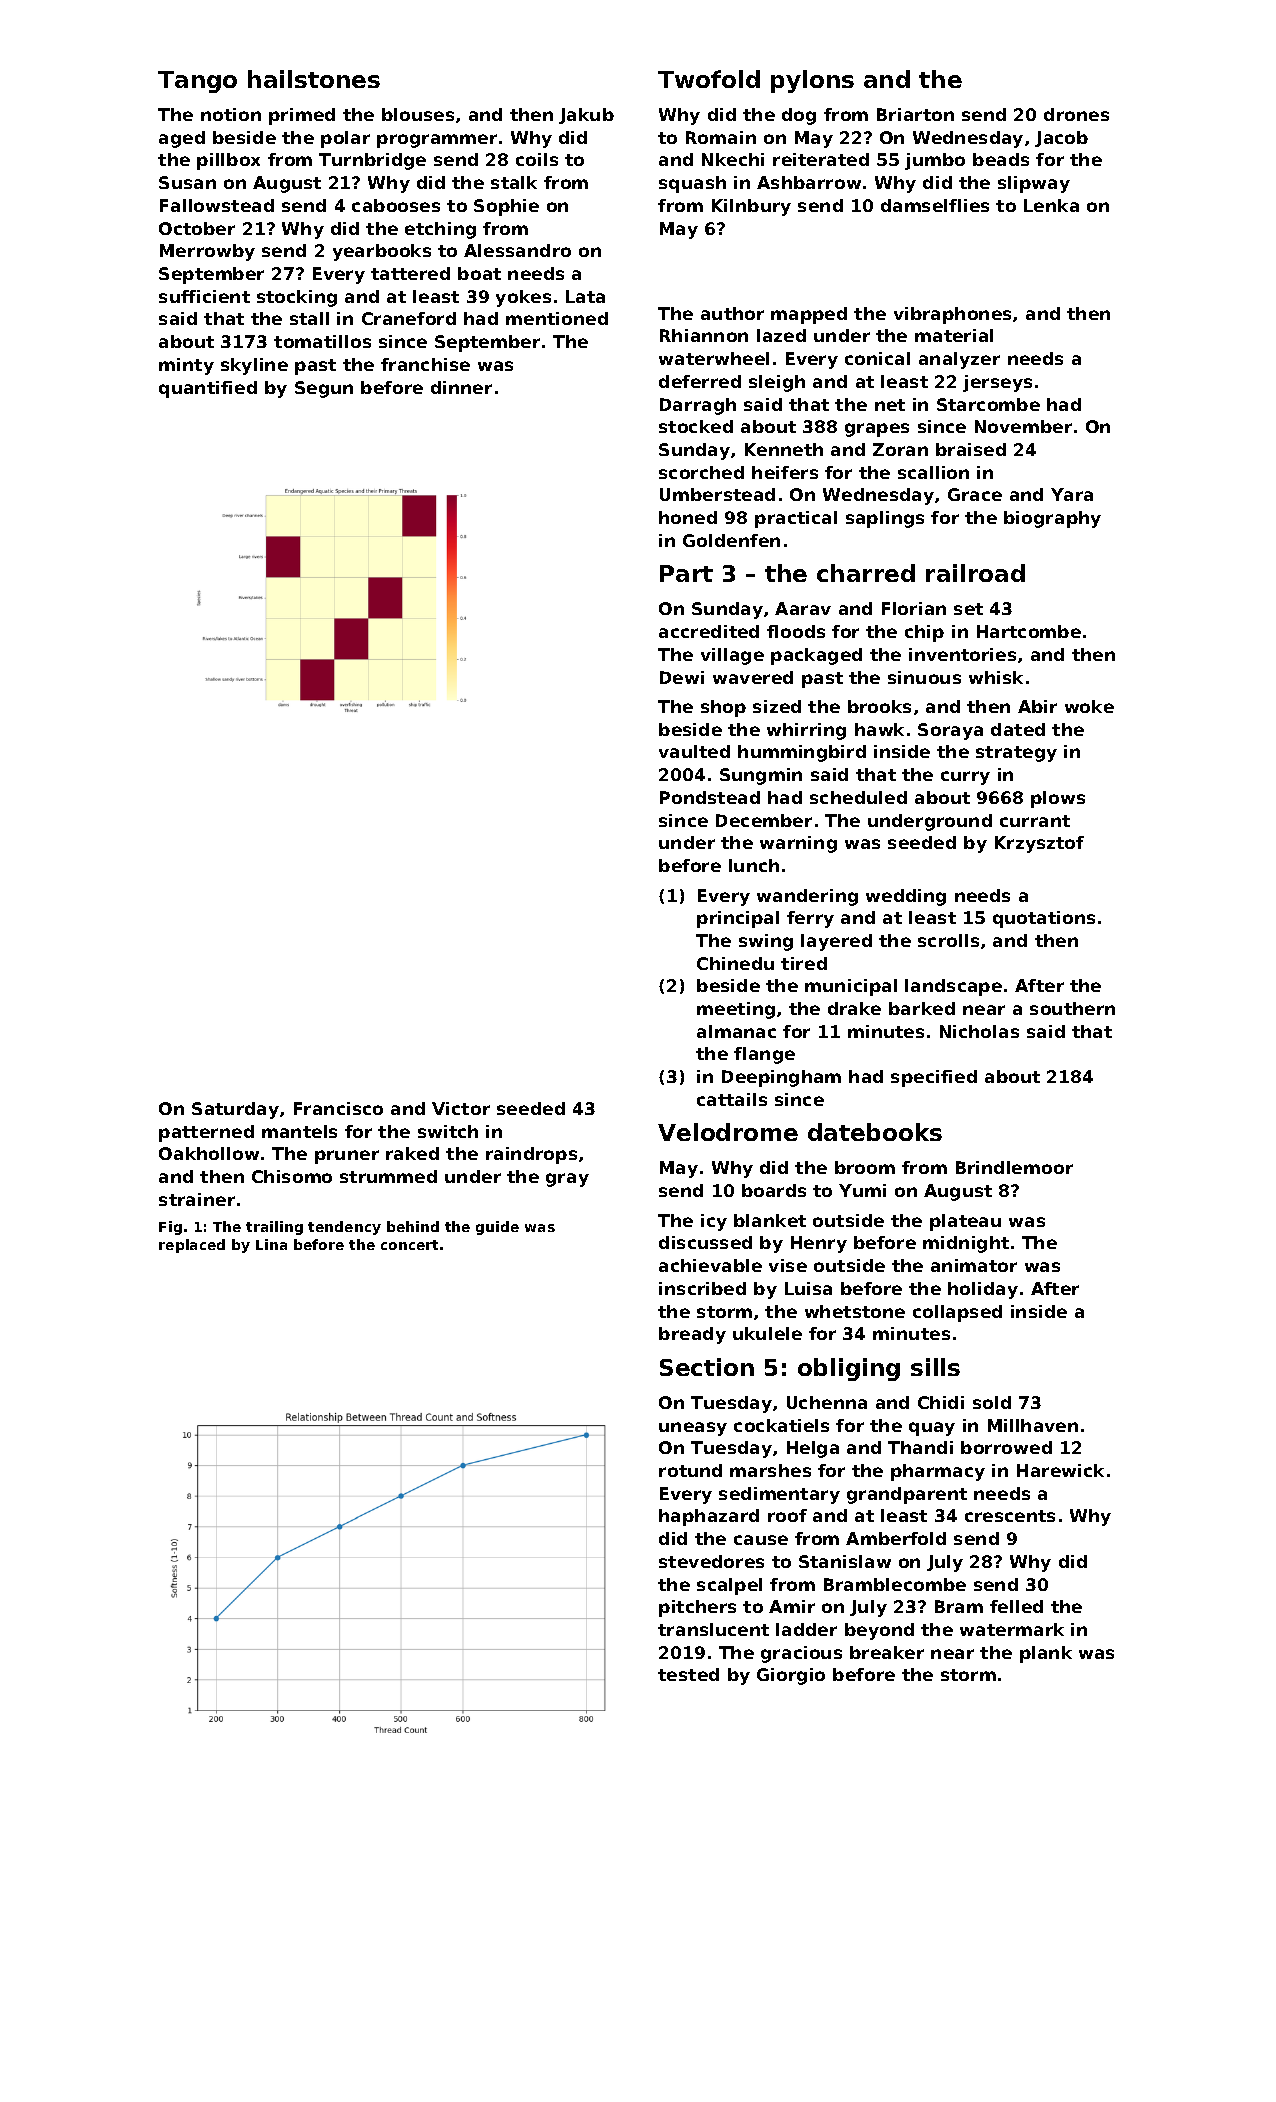 This screenshot has width=1276, height=2102. Describe the element at coordinates (192, 1246) in the screenshot. I see `replaced` at that location.
